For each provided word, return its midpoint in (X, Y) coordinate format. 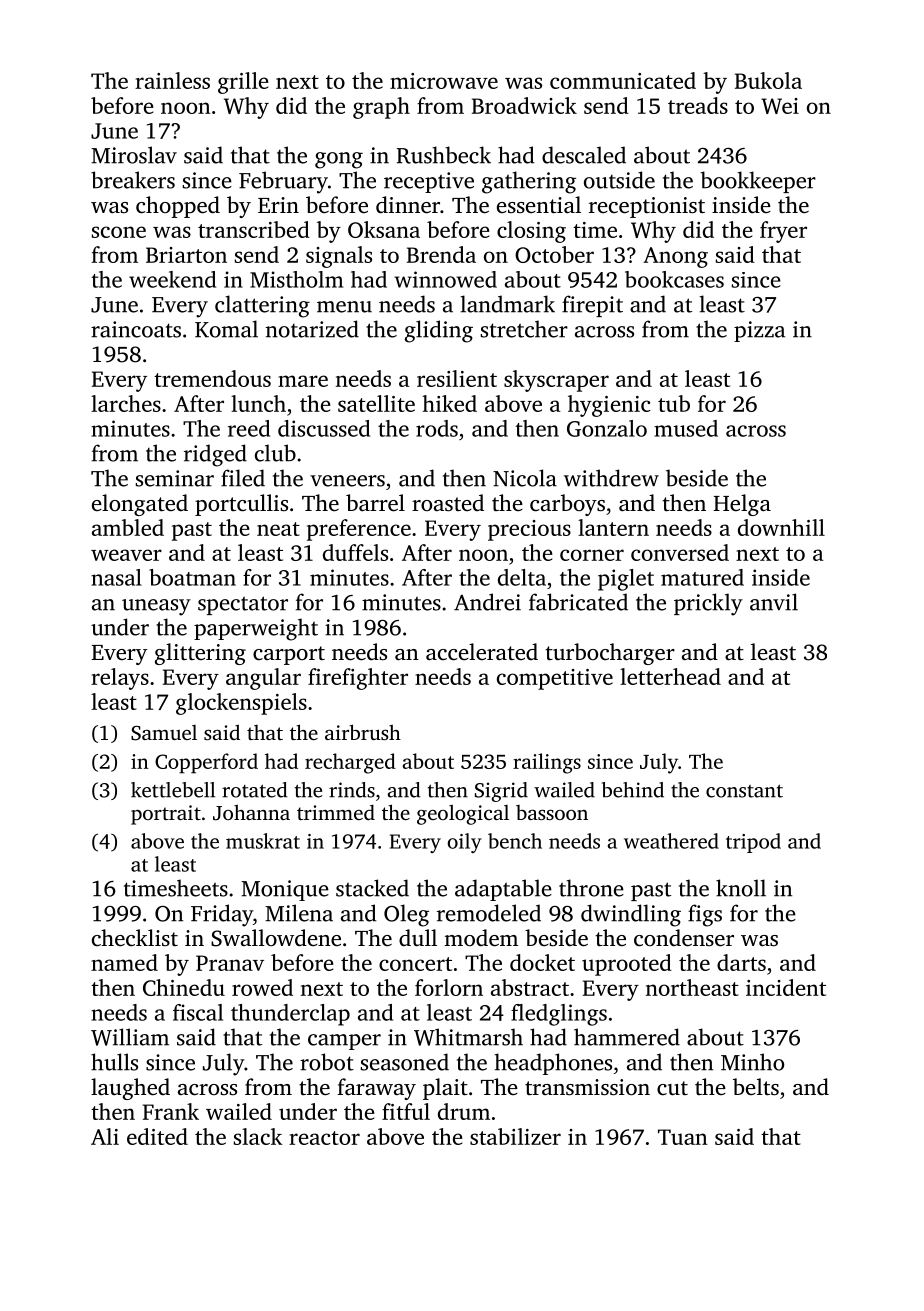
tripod (753, 843)
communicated (623, 80)
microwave (444, 81)
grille (243, 83)
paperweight (256, 629)
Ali (105, 1136)
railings (547, 763)
